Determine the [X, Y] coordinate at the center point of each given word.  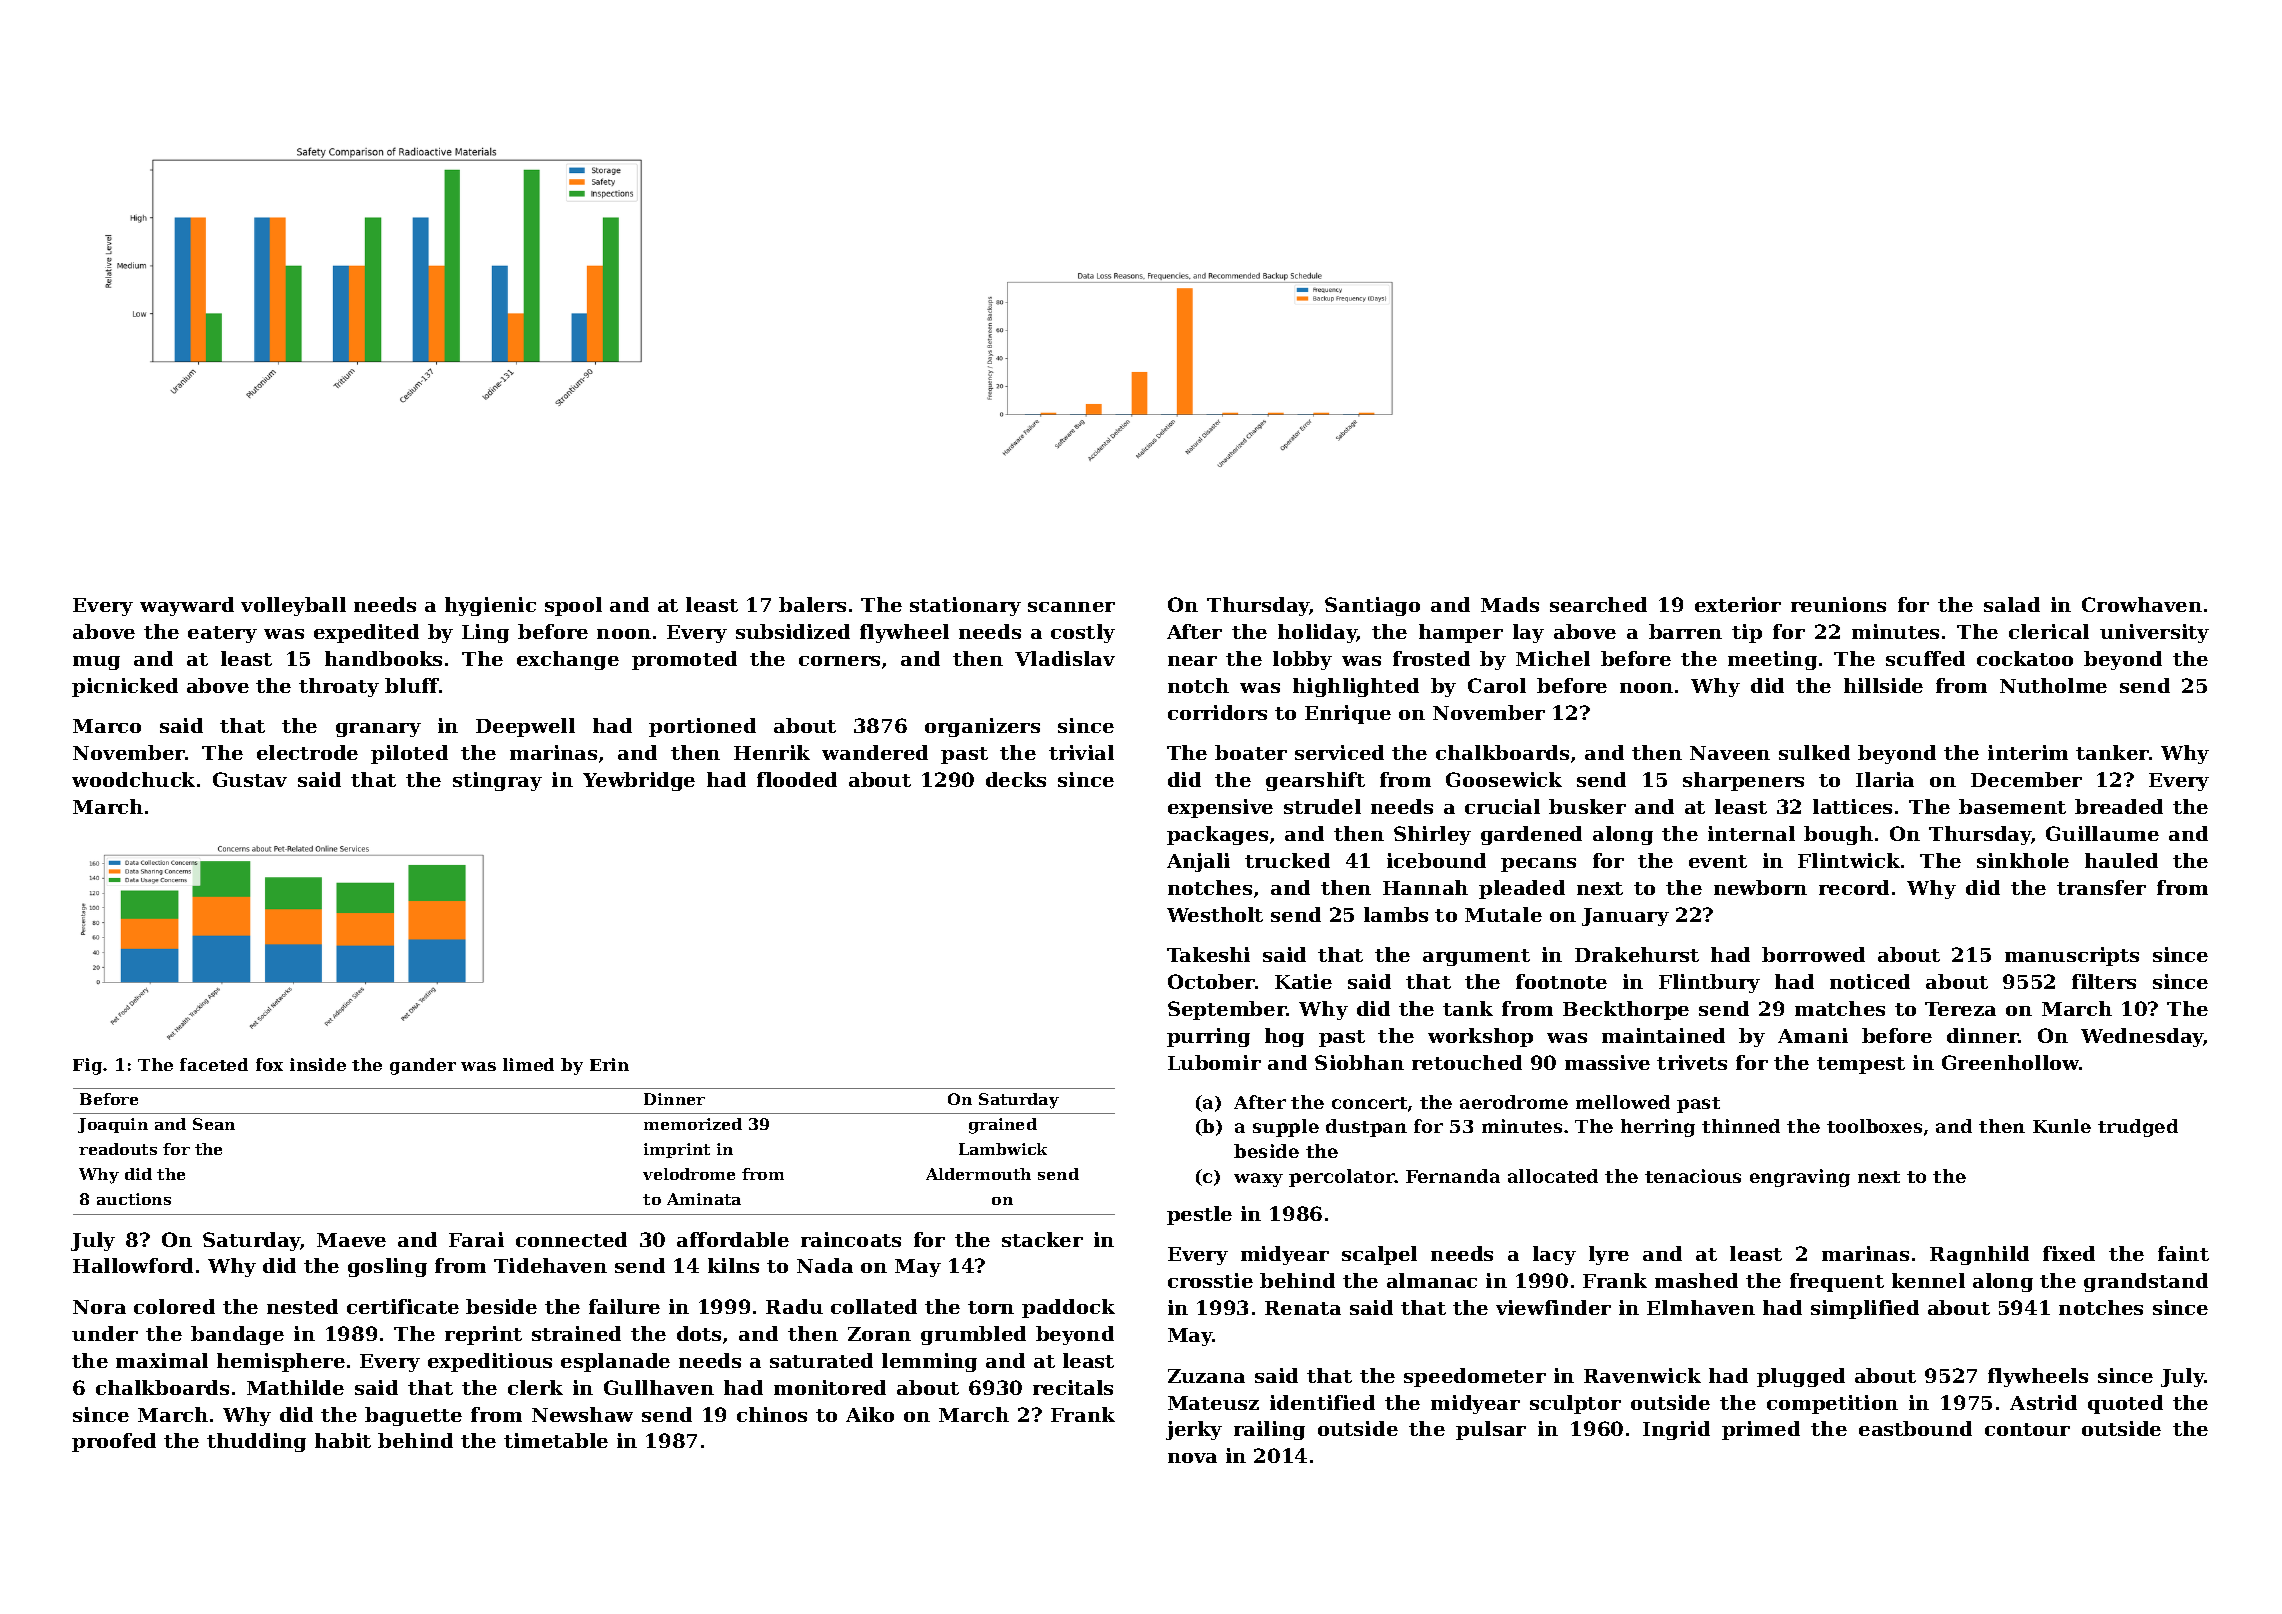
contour [2027, 1429]
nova [1192, 1458]
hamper [1461, 633]
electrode [307, 752]
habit [343, 1440]
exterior [1738, 604]
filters [2104, 981]
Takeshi [1208, 954]
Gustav [250, 779]
